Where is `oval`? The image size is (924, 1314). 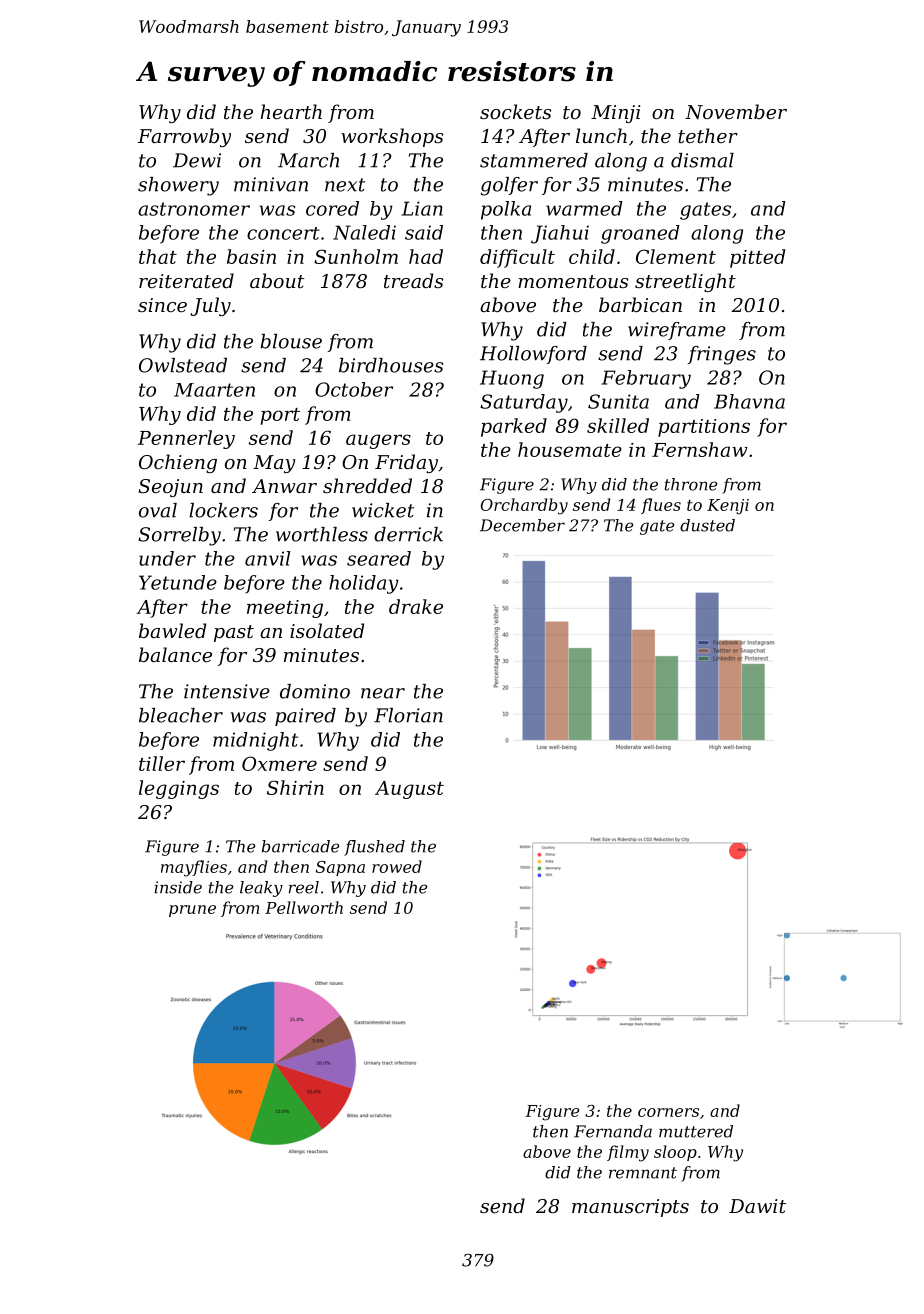
oval is located at coordinates (158, 510).
